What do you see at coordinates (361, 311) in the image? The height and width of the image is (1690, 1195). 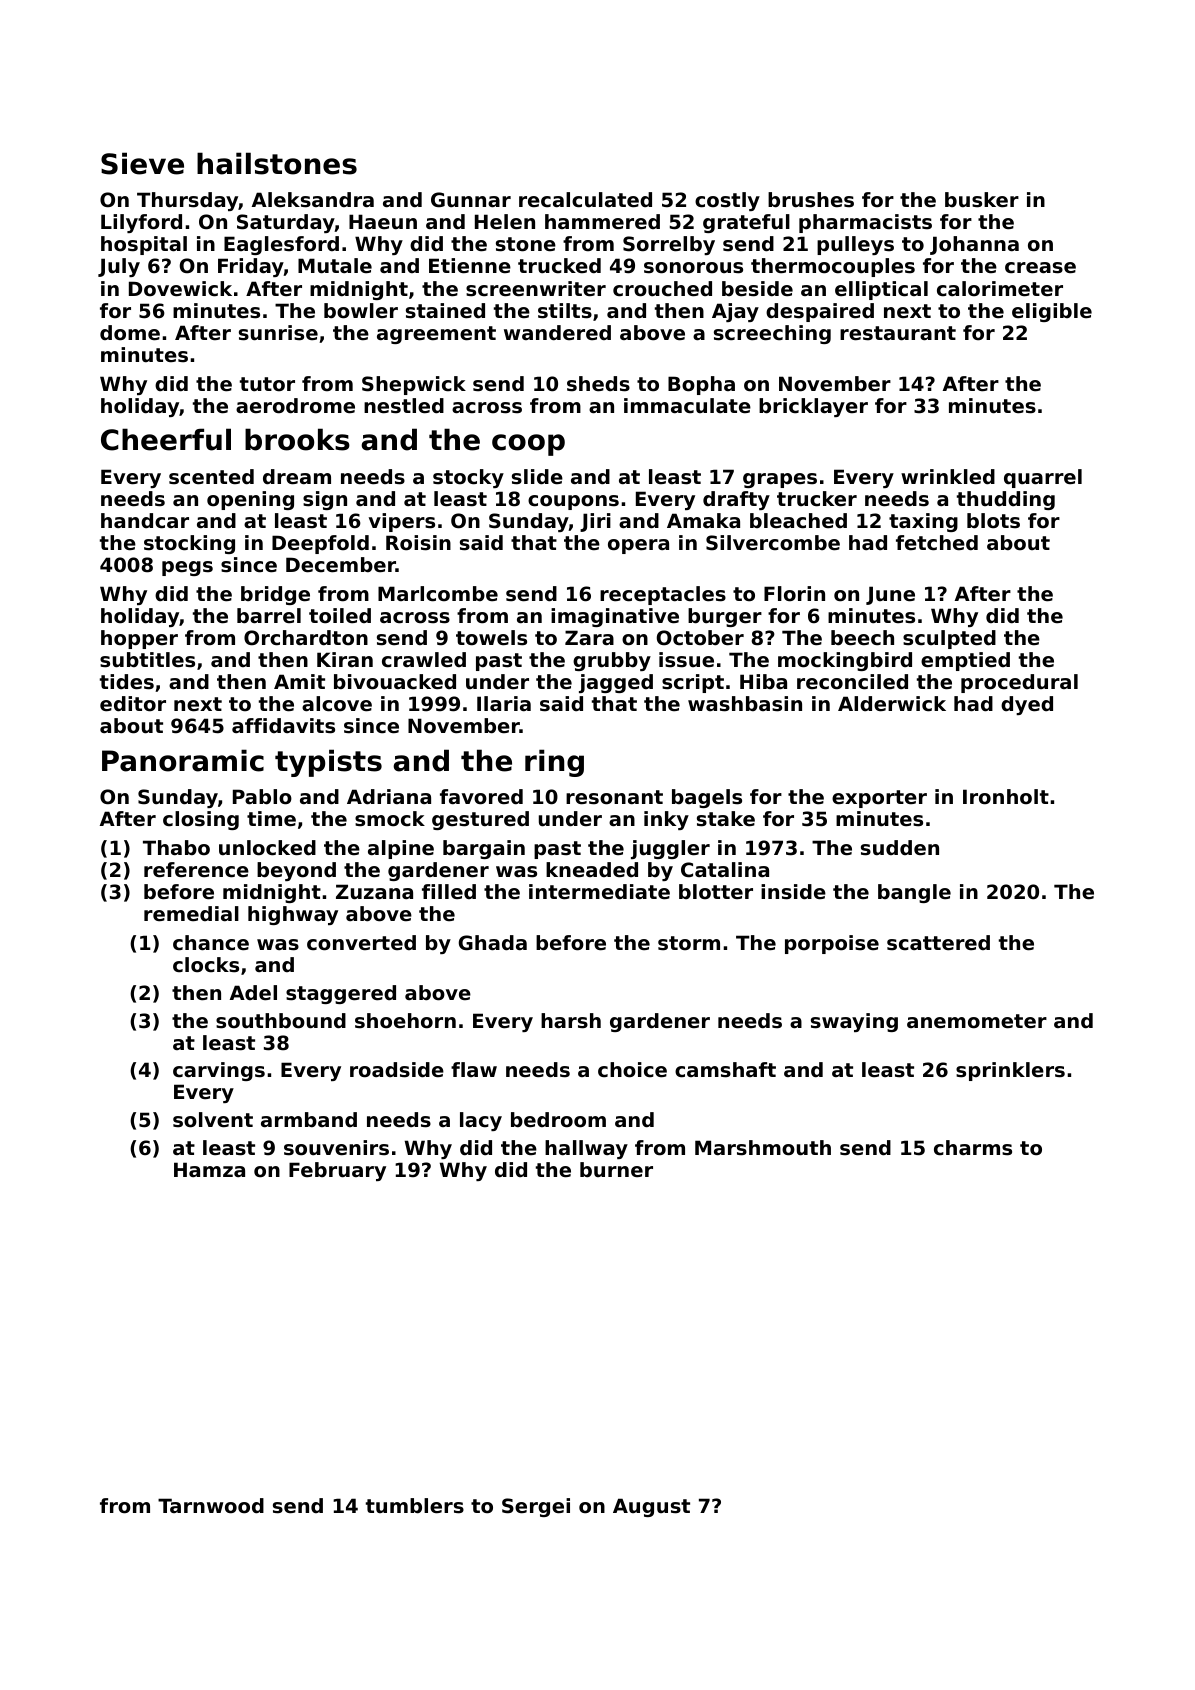 I see `bowler` at bounding box center [361, 311].
